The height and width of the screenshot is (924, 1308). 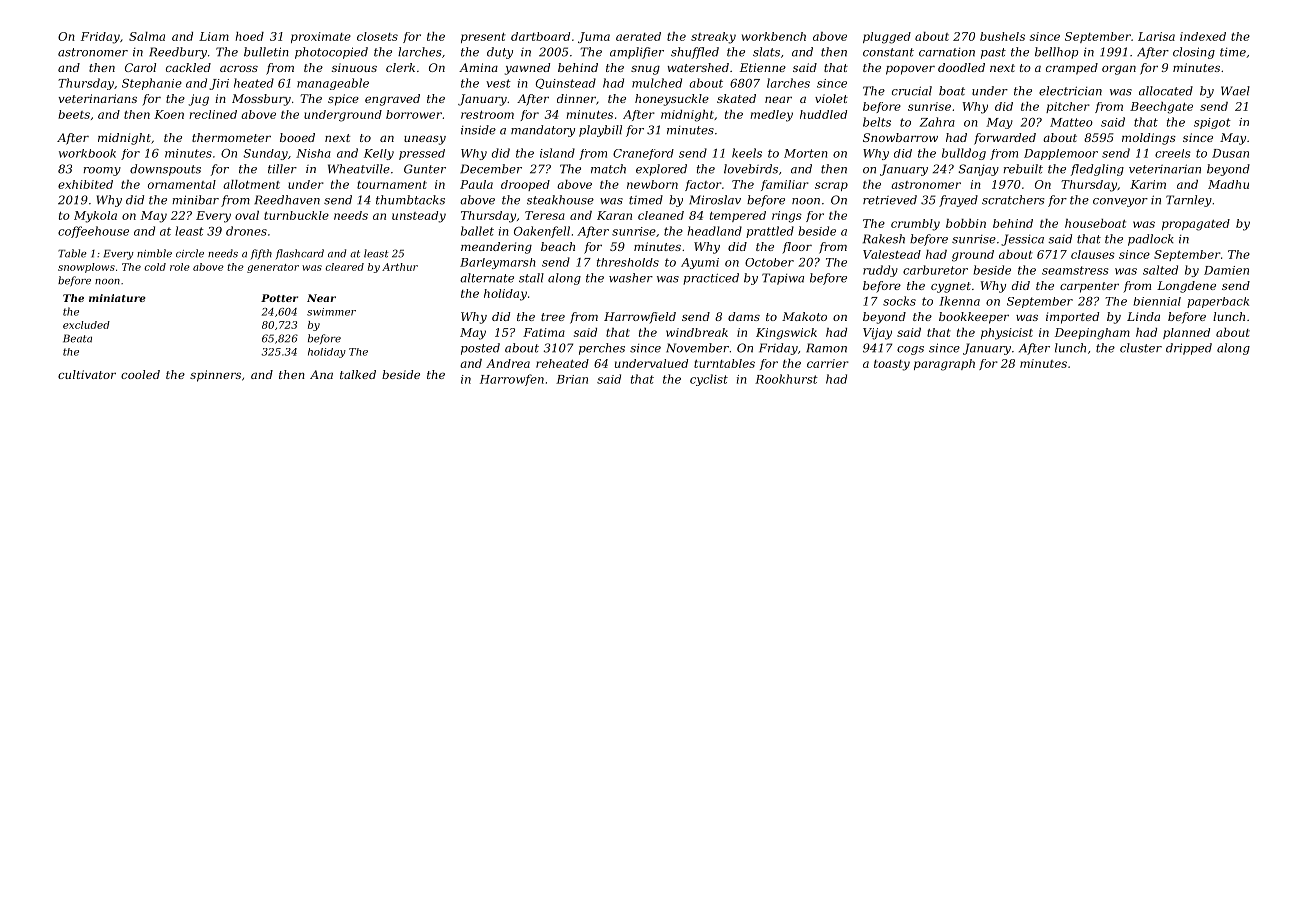 I want to click on Mykola, so click(x=95, y=217).
